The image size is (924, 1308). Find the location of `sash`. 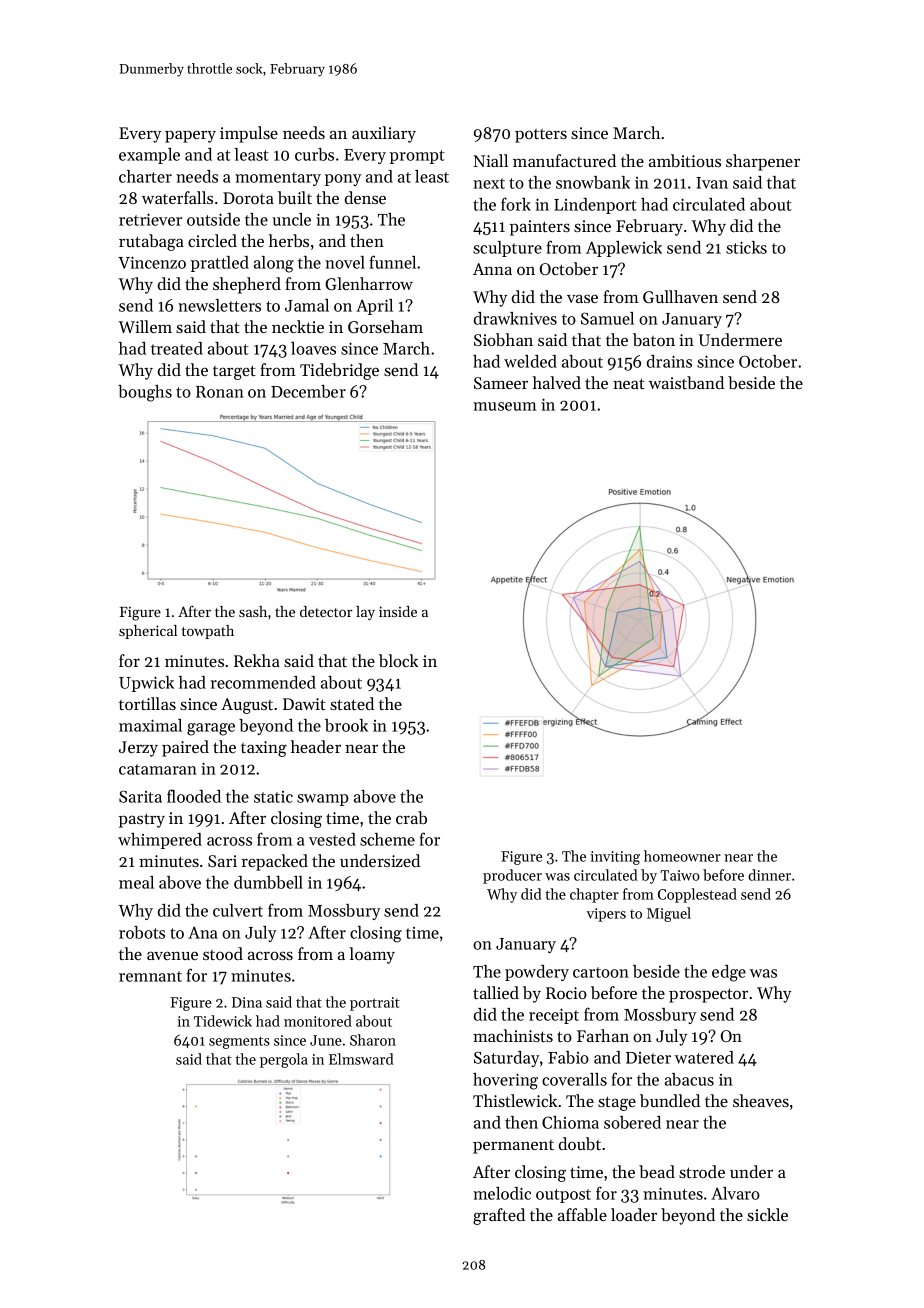

sash is located at coordinates (253, 611).
